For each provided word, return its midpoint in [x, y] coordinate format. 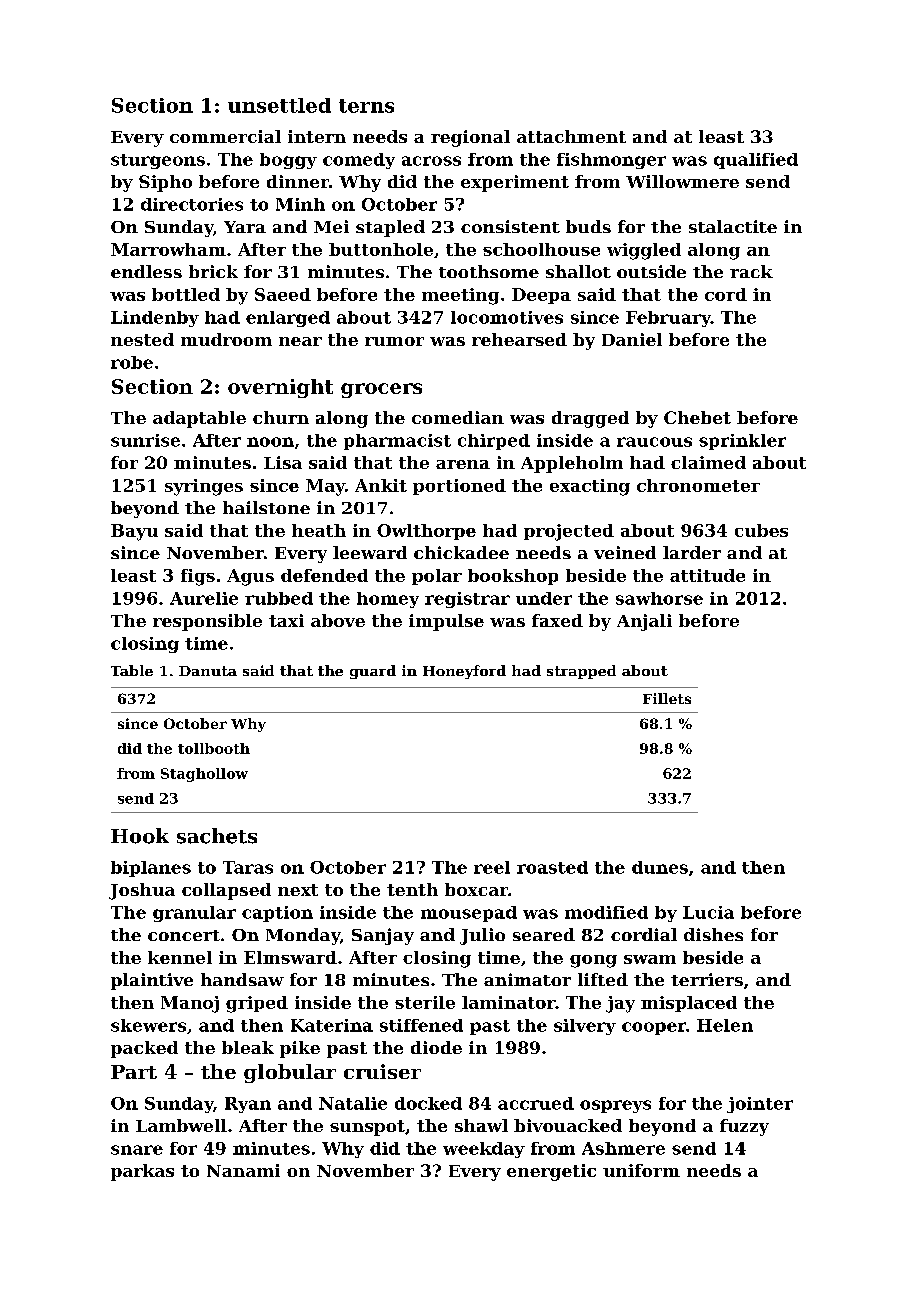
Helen [725, 1025]
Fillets [667, 698]
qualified [756, 161]
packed [144, 1049]
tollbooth [214, 748]
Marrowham [168, 249]
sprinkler [742, 442]
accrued [536, 1103]
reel [492, 867]
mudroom [226, 339]
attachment [571, 136]
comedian [458, 417]
